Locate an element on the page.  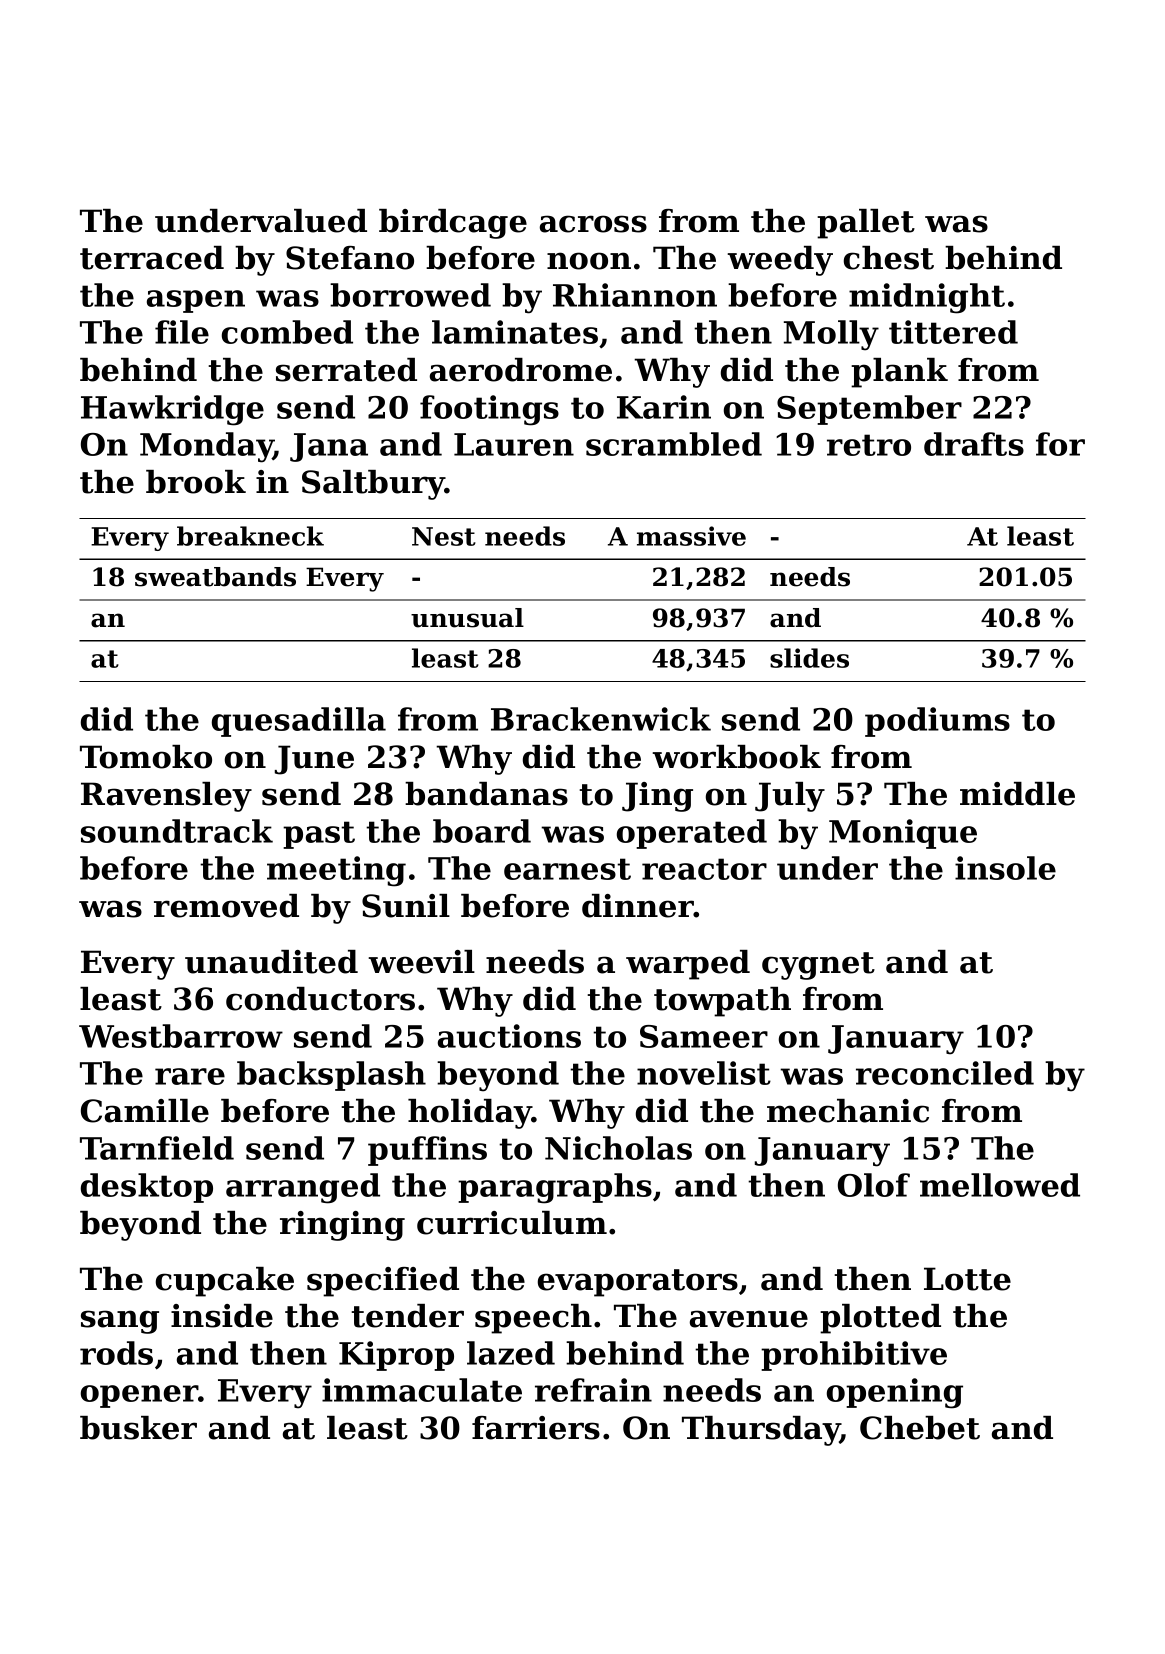
July is located at coordinates (790, 797).
